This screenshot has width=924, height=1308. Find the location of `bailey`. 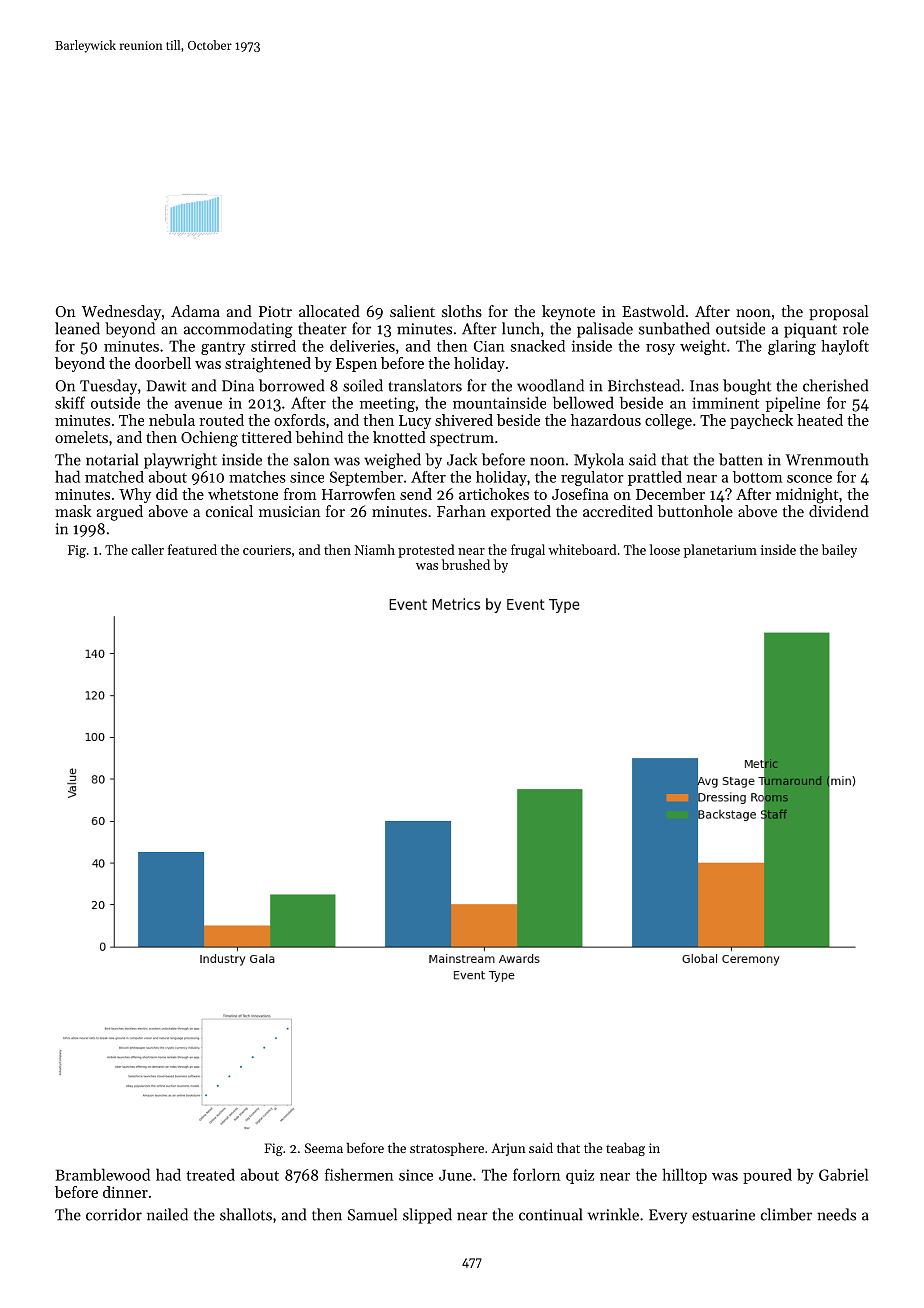

bailey is located at coordinates (839, 551).
